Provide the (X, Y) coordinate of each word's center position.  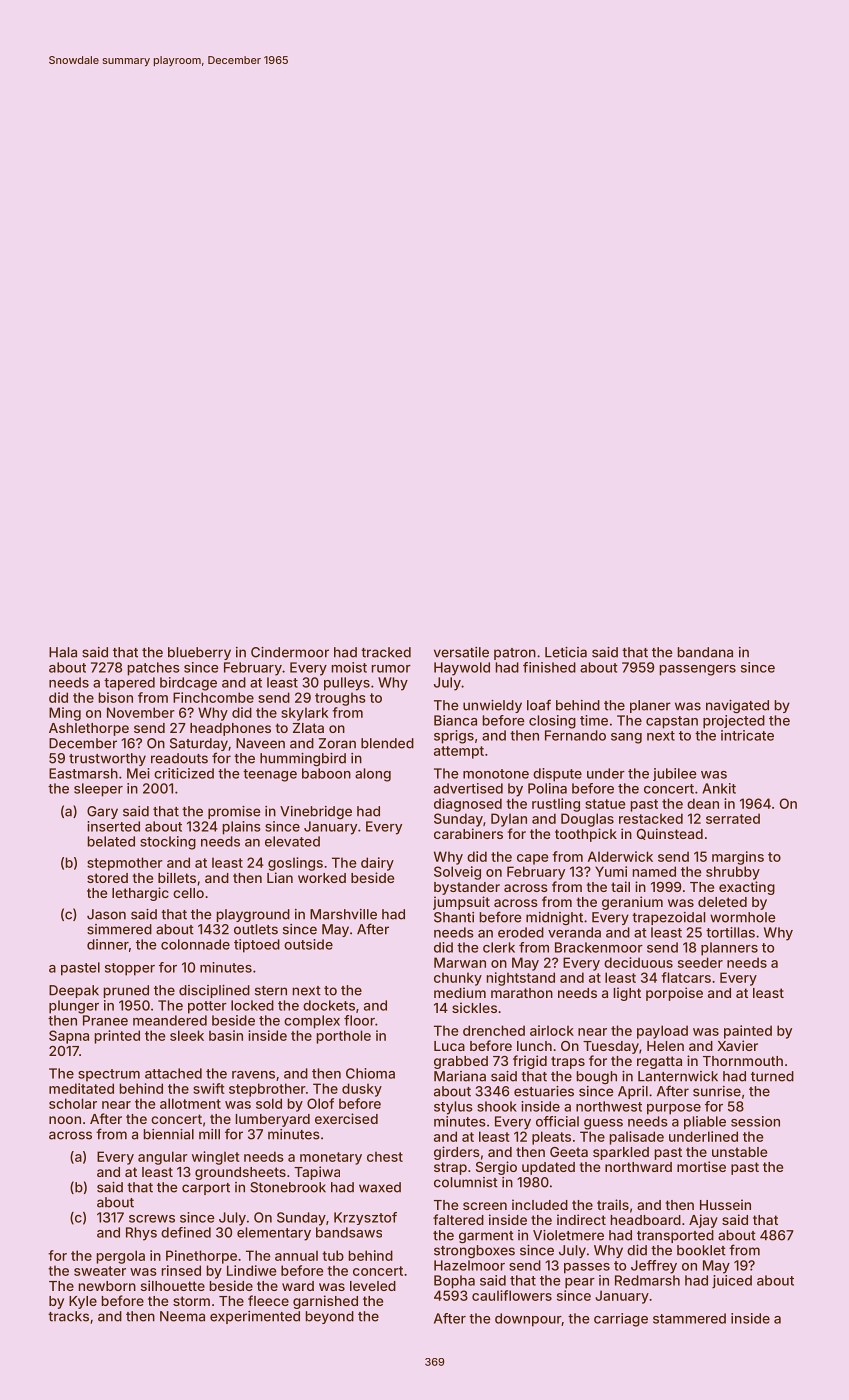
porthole (344, 1037)
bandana (705, 652)
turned (772, 1076)
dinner (108, 944)
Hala (63, 652)
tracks (68, 1316)
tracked (386, 652)
